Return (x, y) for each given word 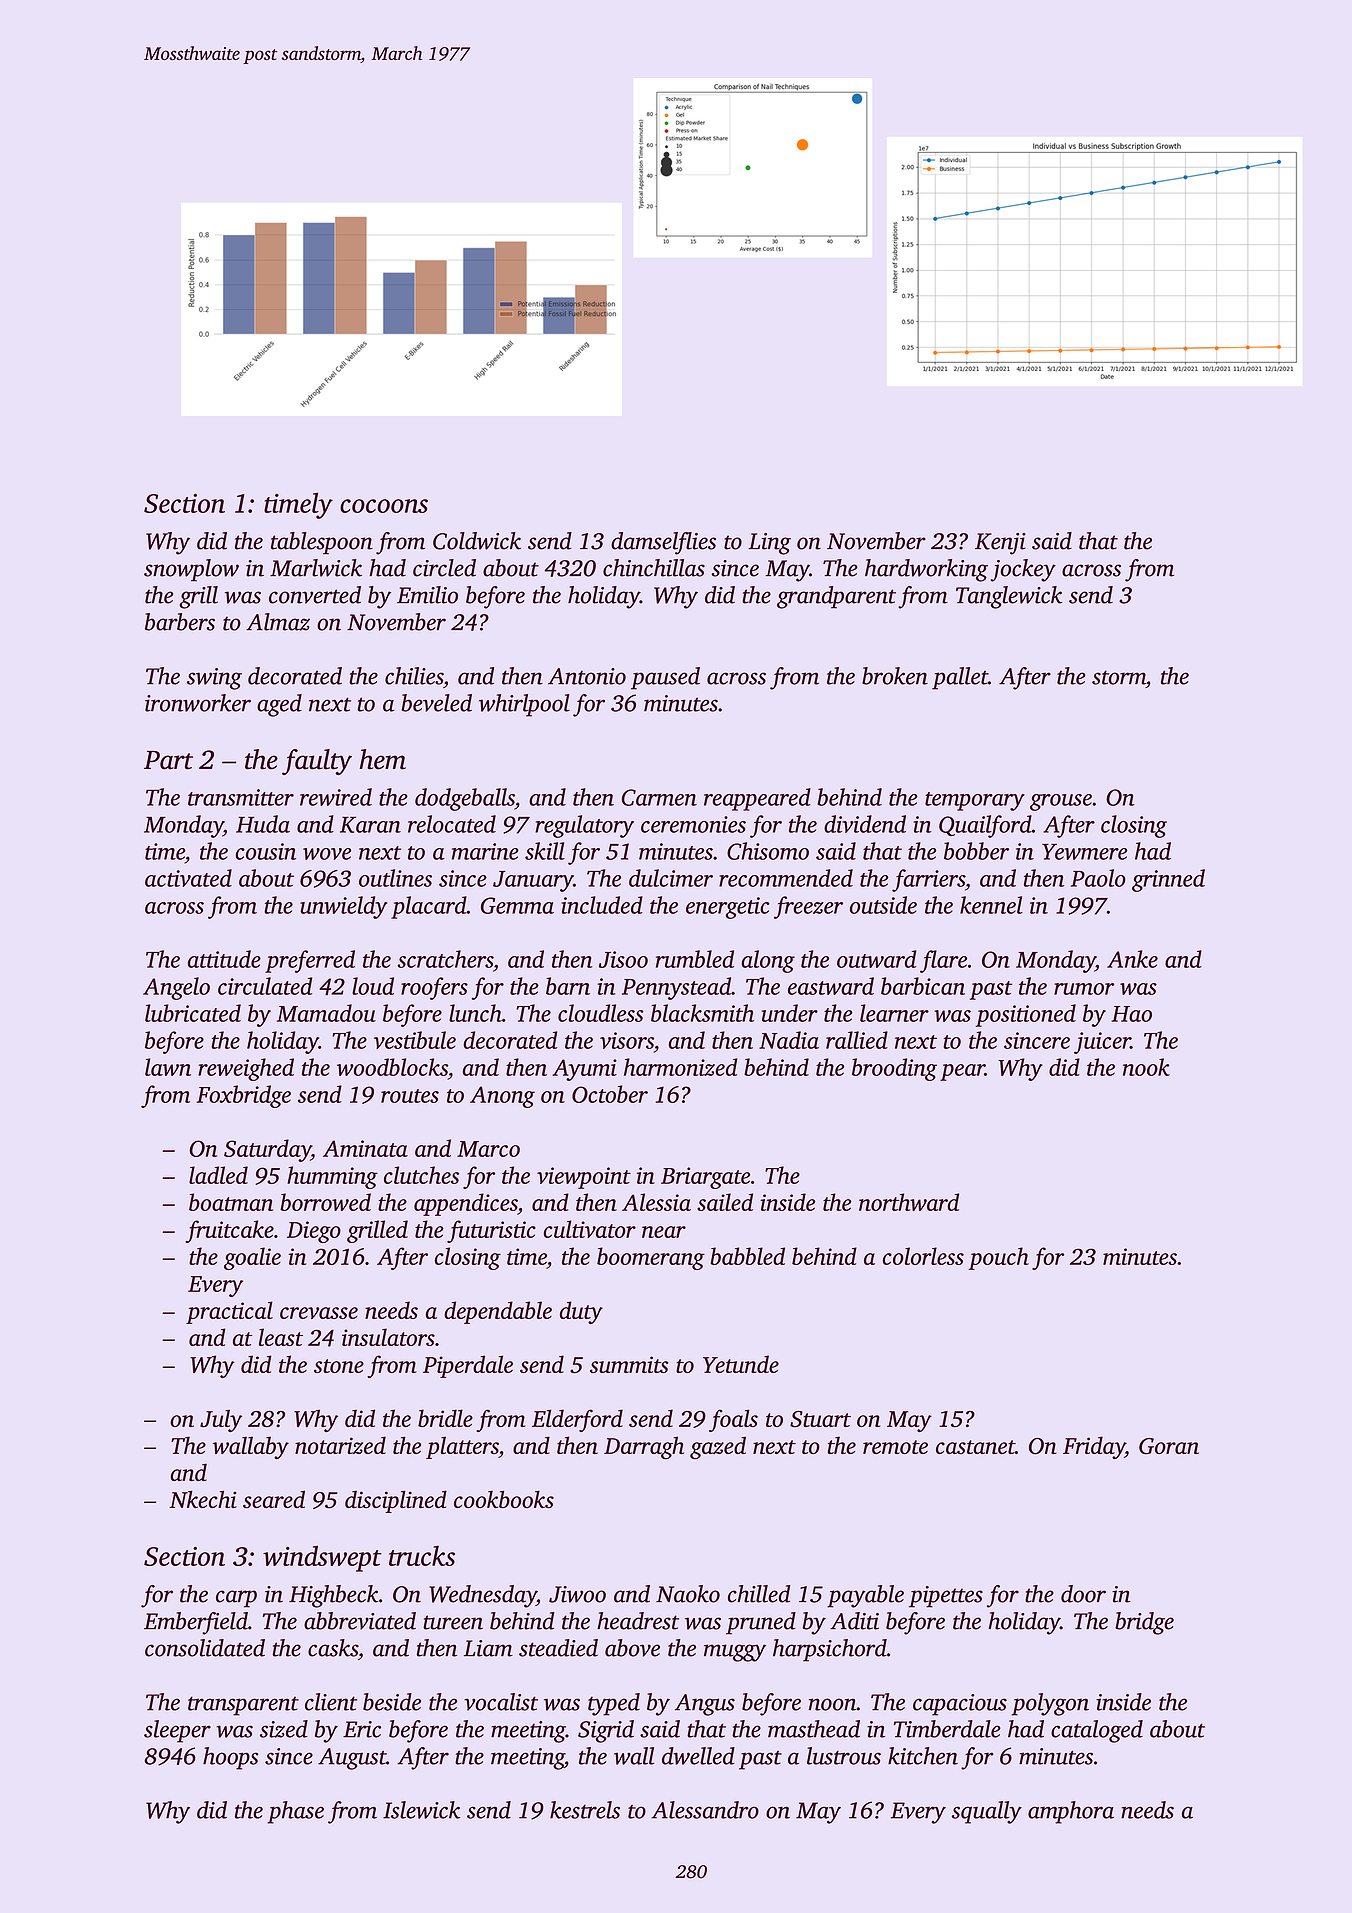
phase (296, 1812)
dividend (865, 824)
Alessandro (705, 1810)
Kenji (1000, 544)
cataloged (1097, 1731)
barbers (180, 622)
